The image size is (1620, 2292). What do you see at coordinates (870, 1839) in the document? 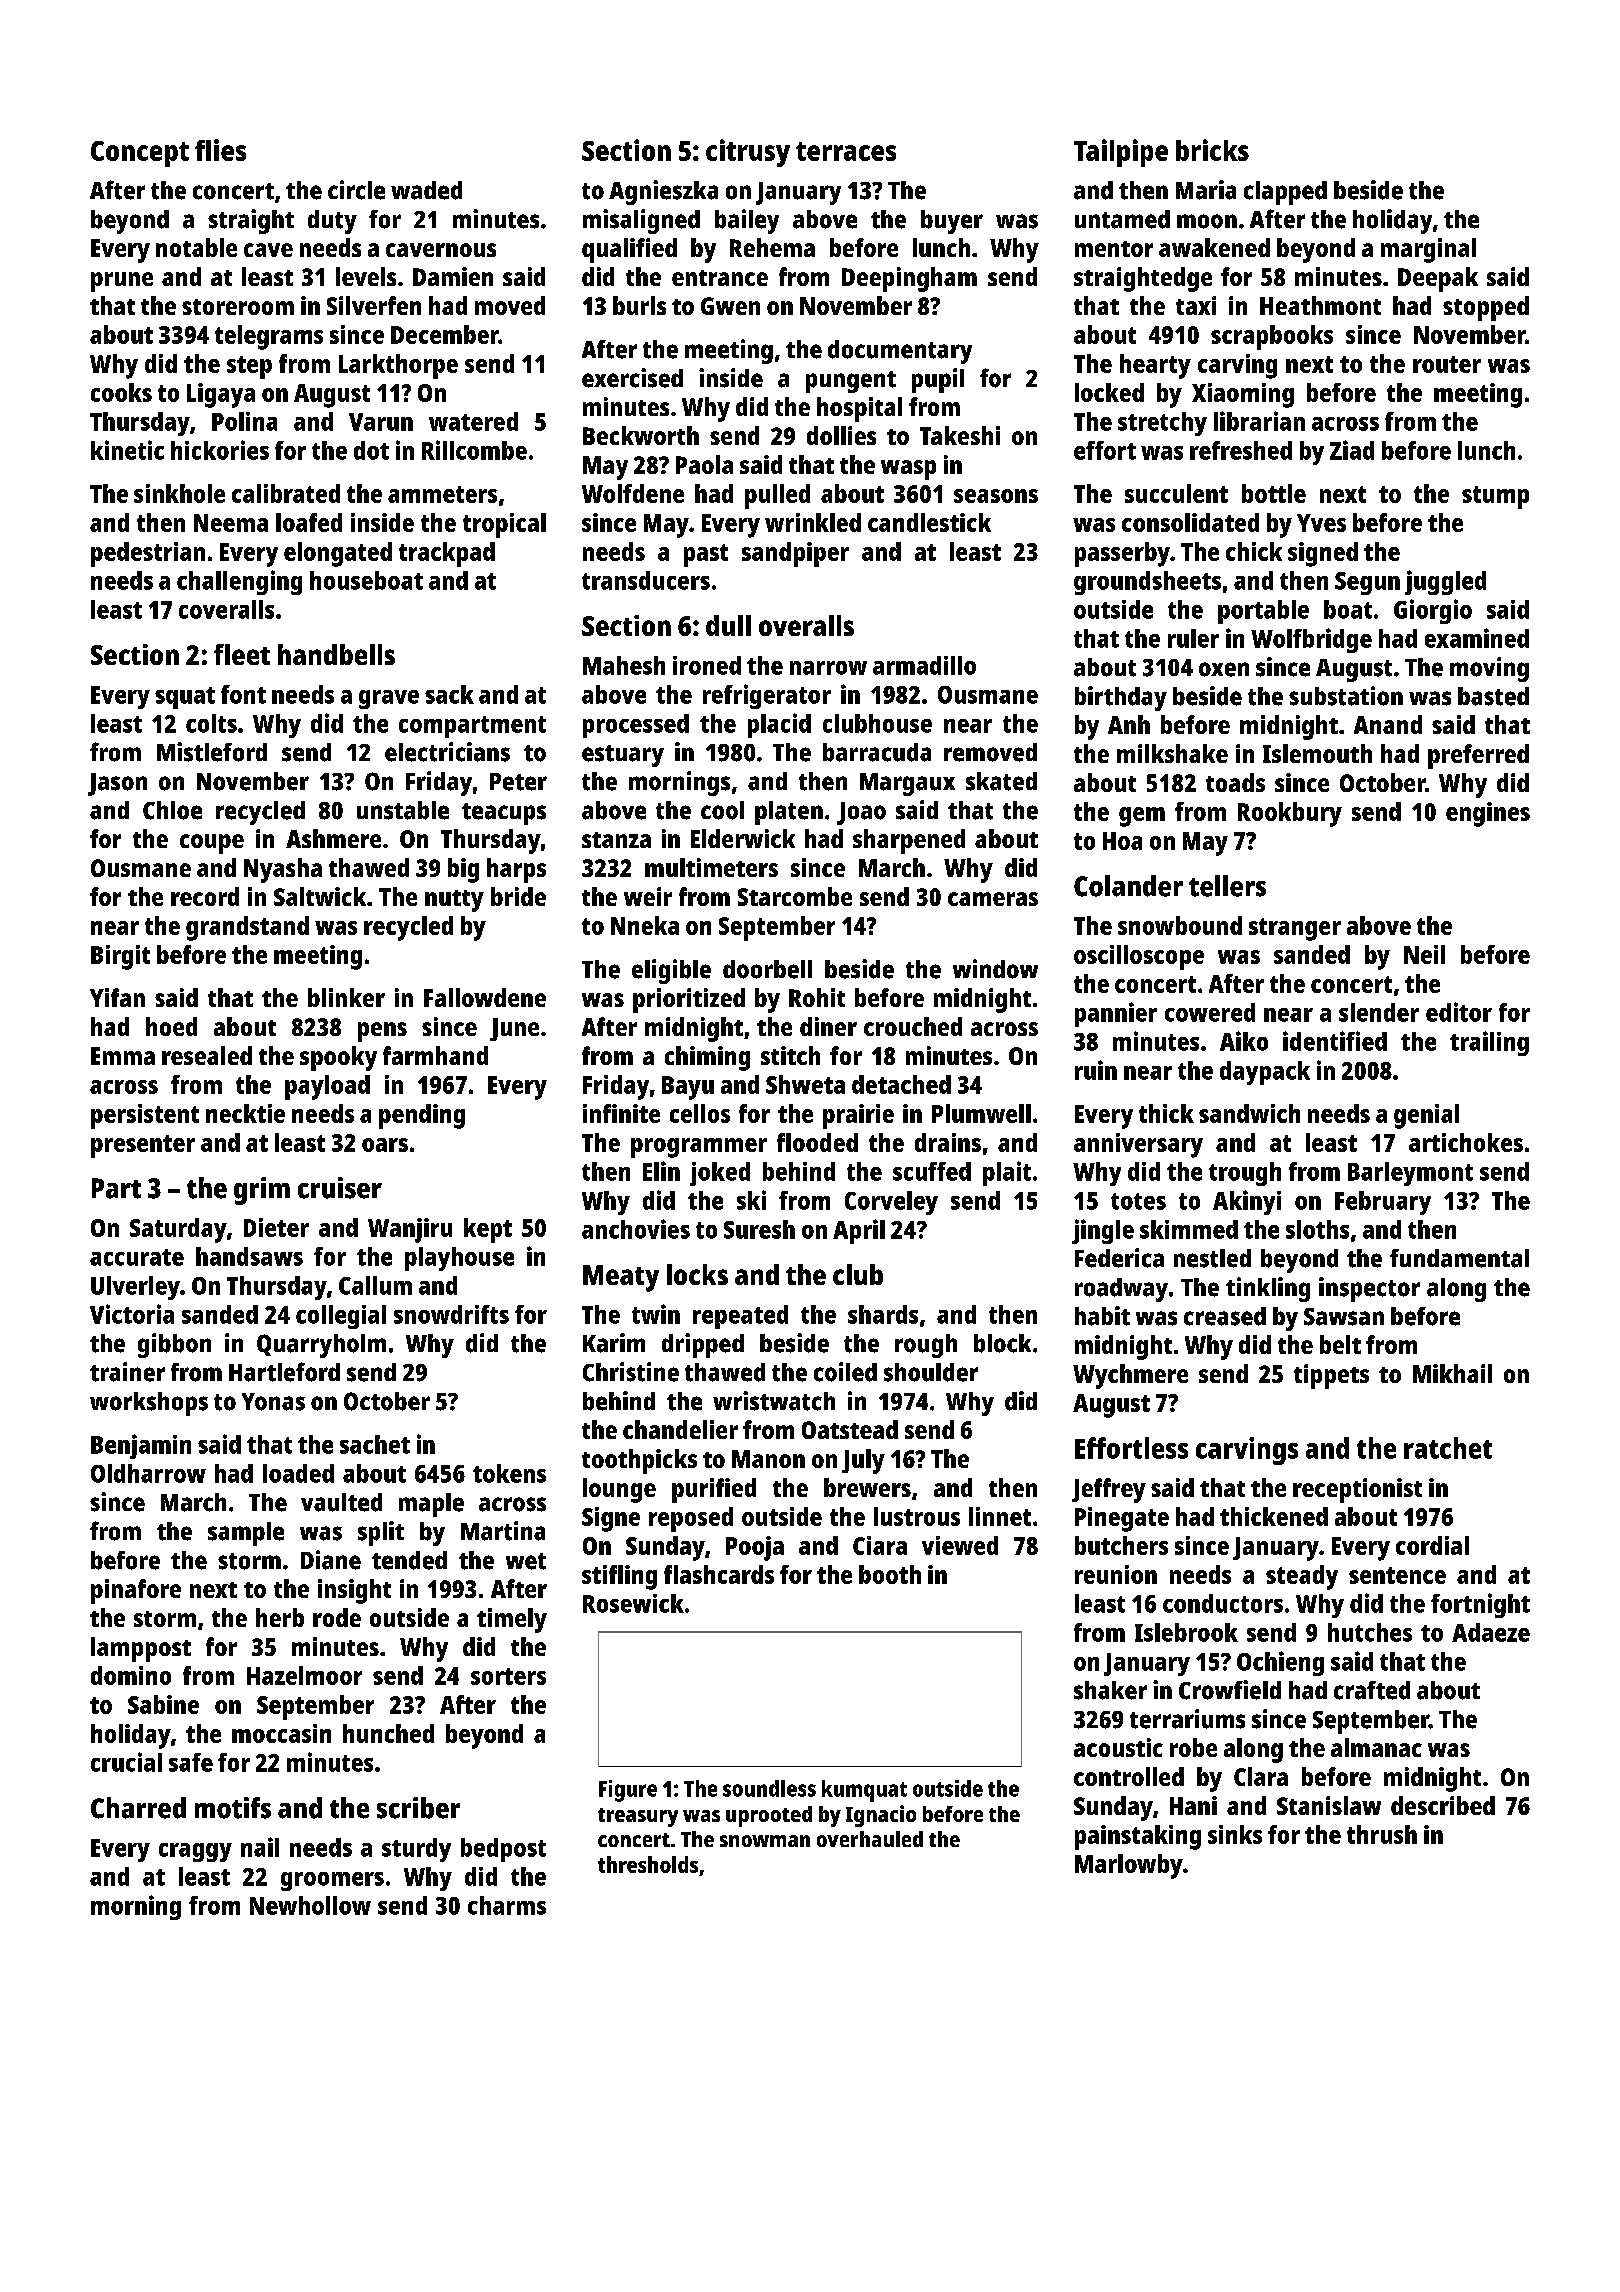
I see `overhauled` at bounding box center [870, 1839].
